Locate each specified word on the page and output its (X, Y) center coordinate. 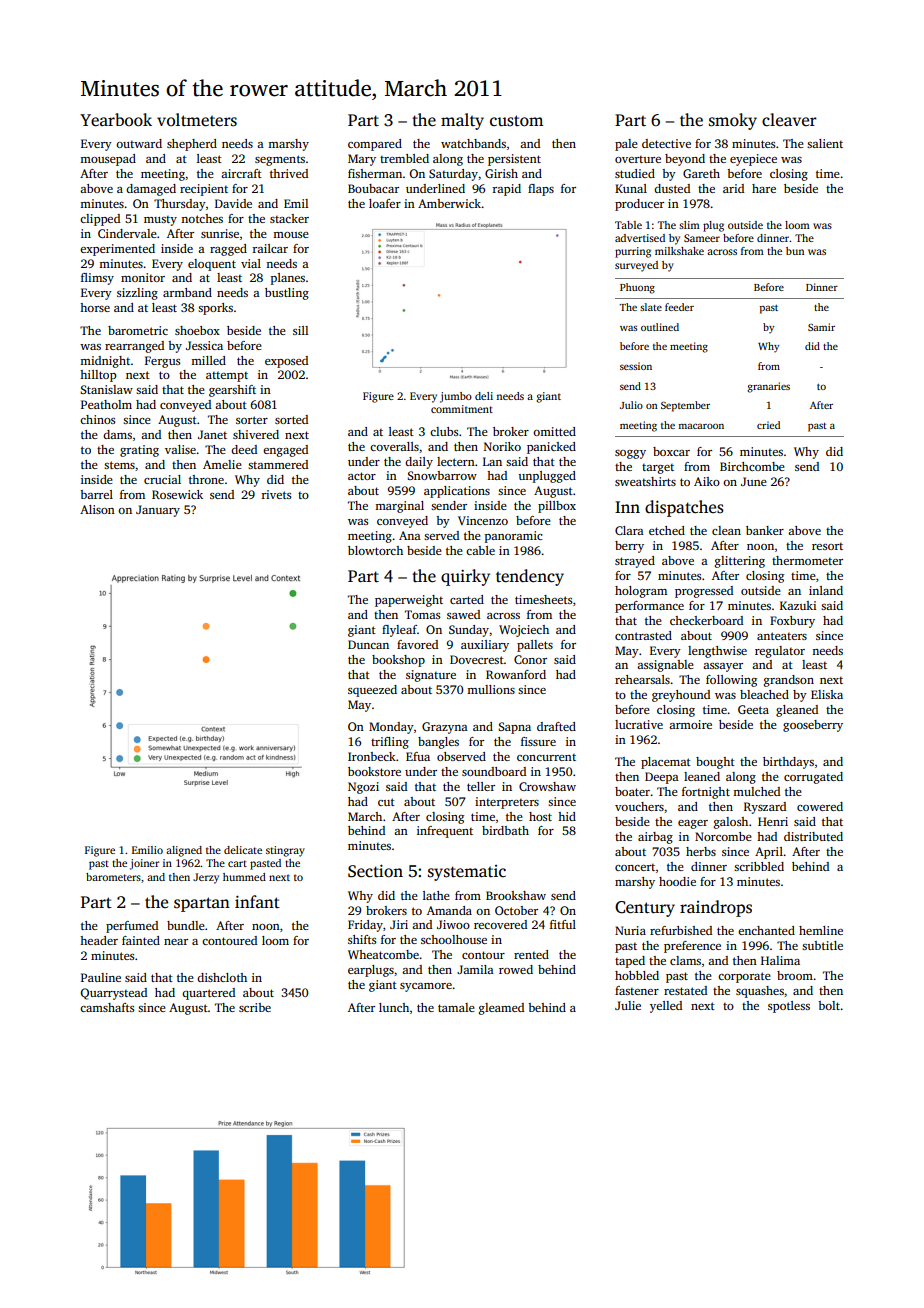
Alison (97, 509)
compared (375, 145)
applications (457, 492)
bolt (829, 1005)
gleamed (501, 1009)
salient (825, 143)
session (636, 366)
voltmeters (197, 120)
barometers (113, 877)
